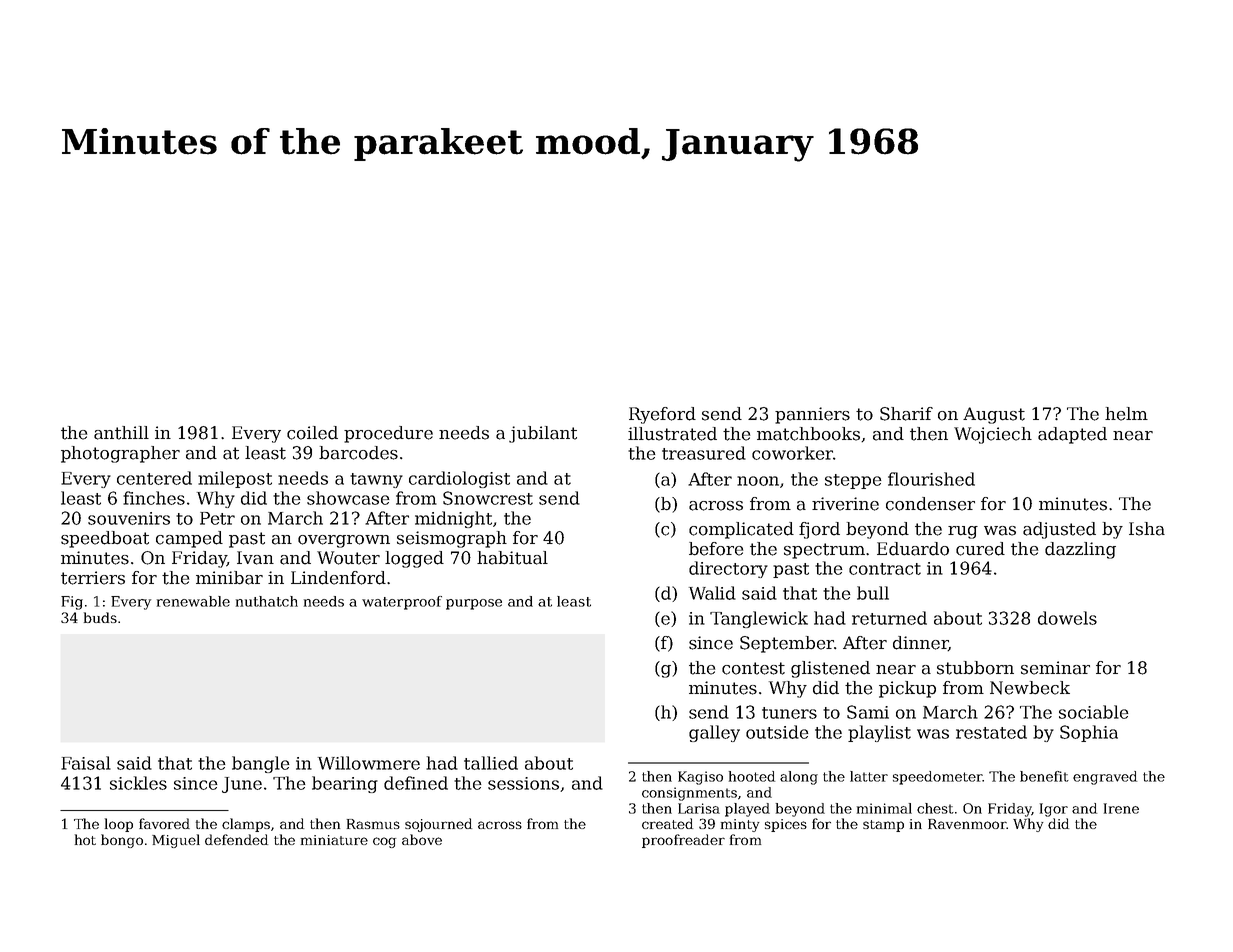 Image resolution: width=1233 pixels, height=952 pixels. Describe the element at coordinates (260, 764) in the page. I see `bangle` at that location.
